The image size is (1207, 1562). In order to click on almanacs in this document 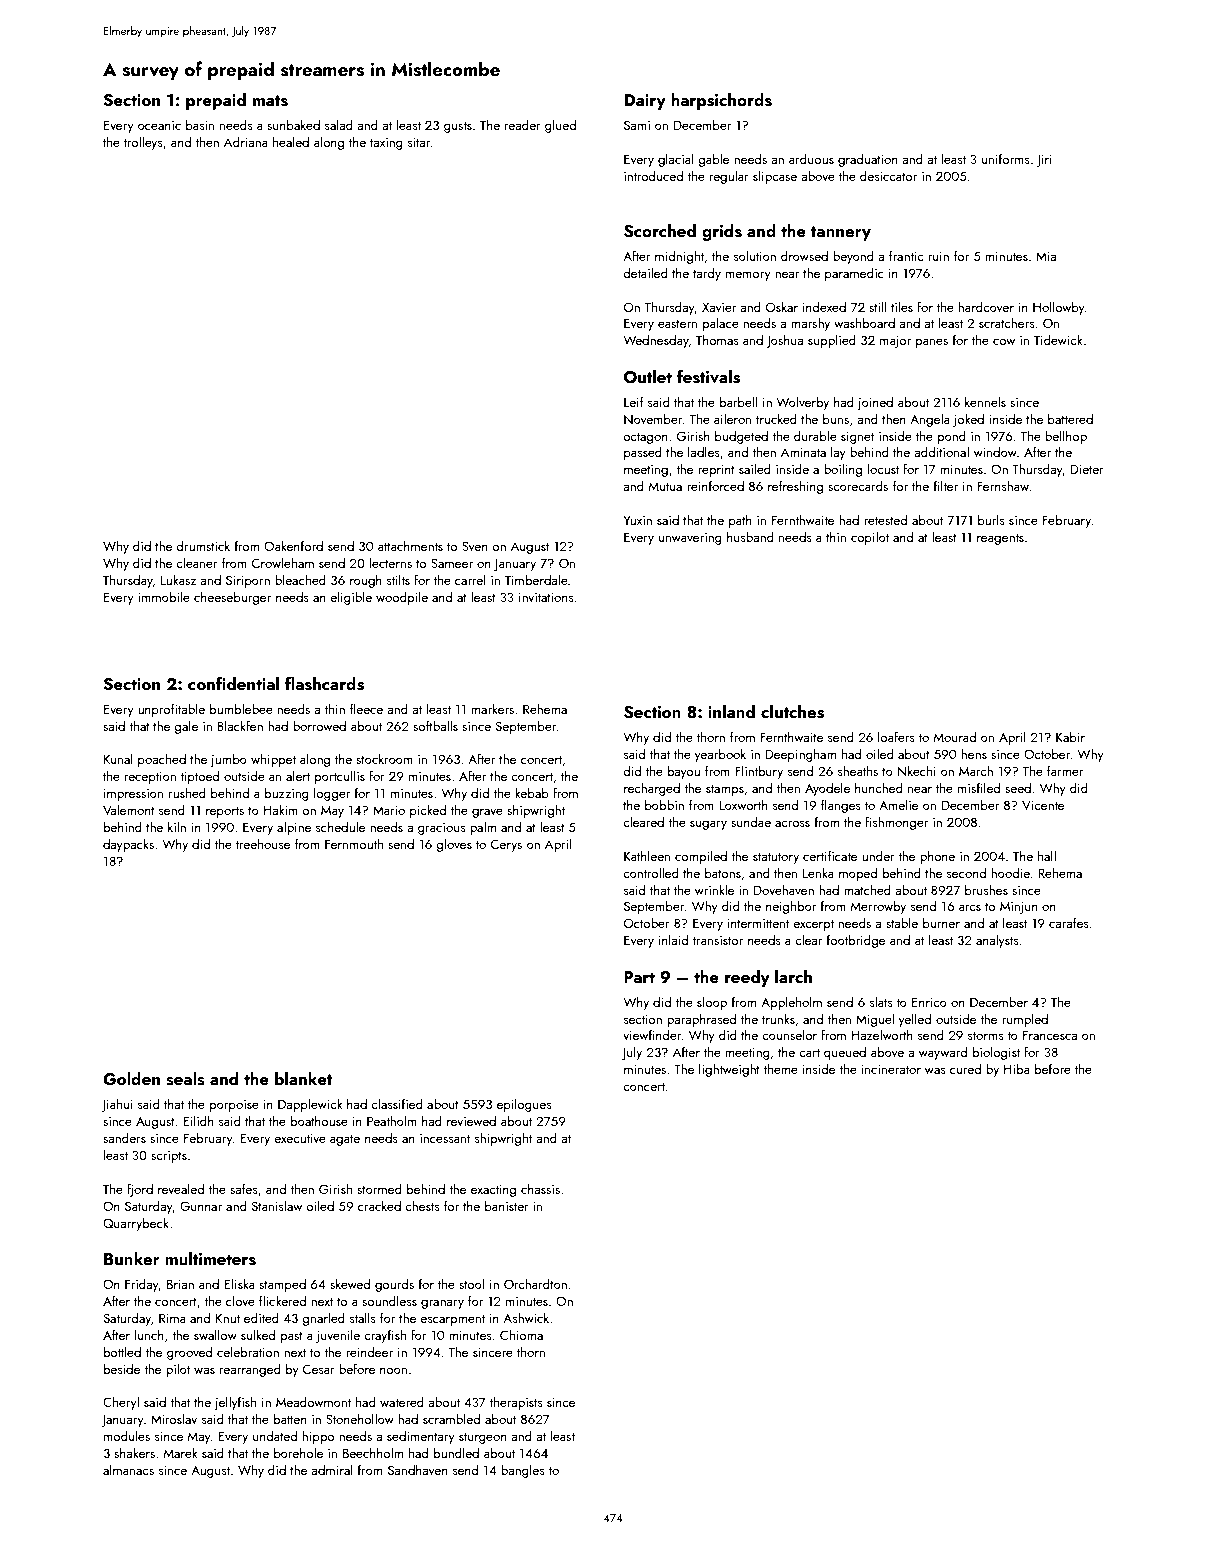, I will do `click(128, 1469)`.
